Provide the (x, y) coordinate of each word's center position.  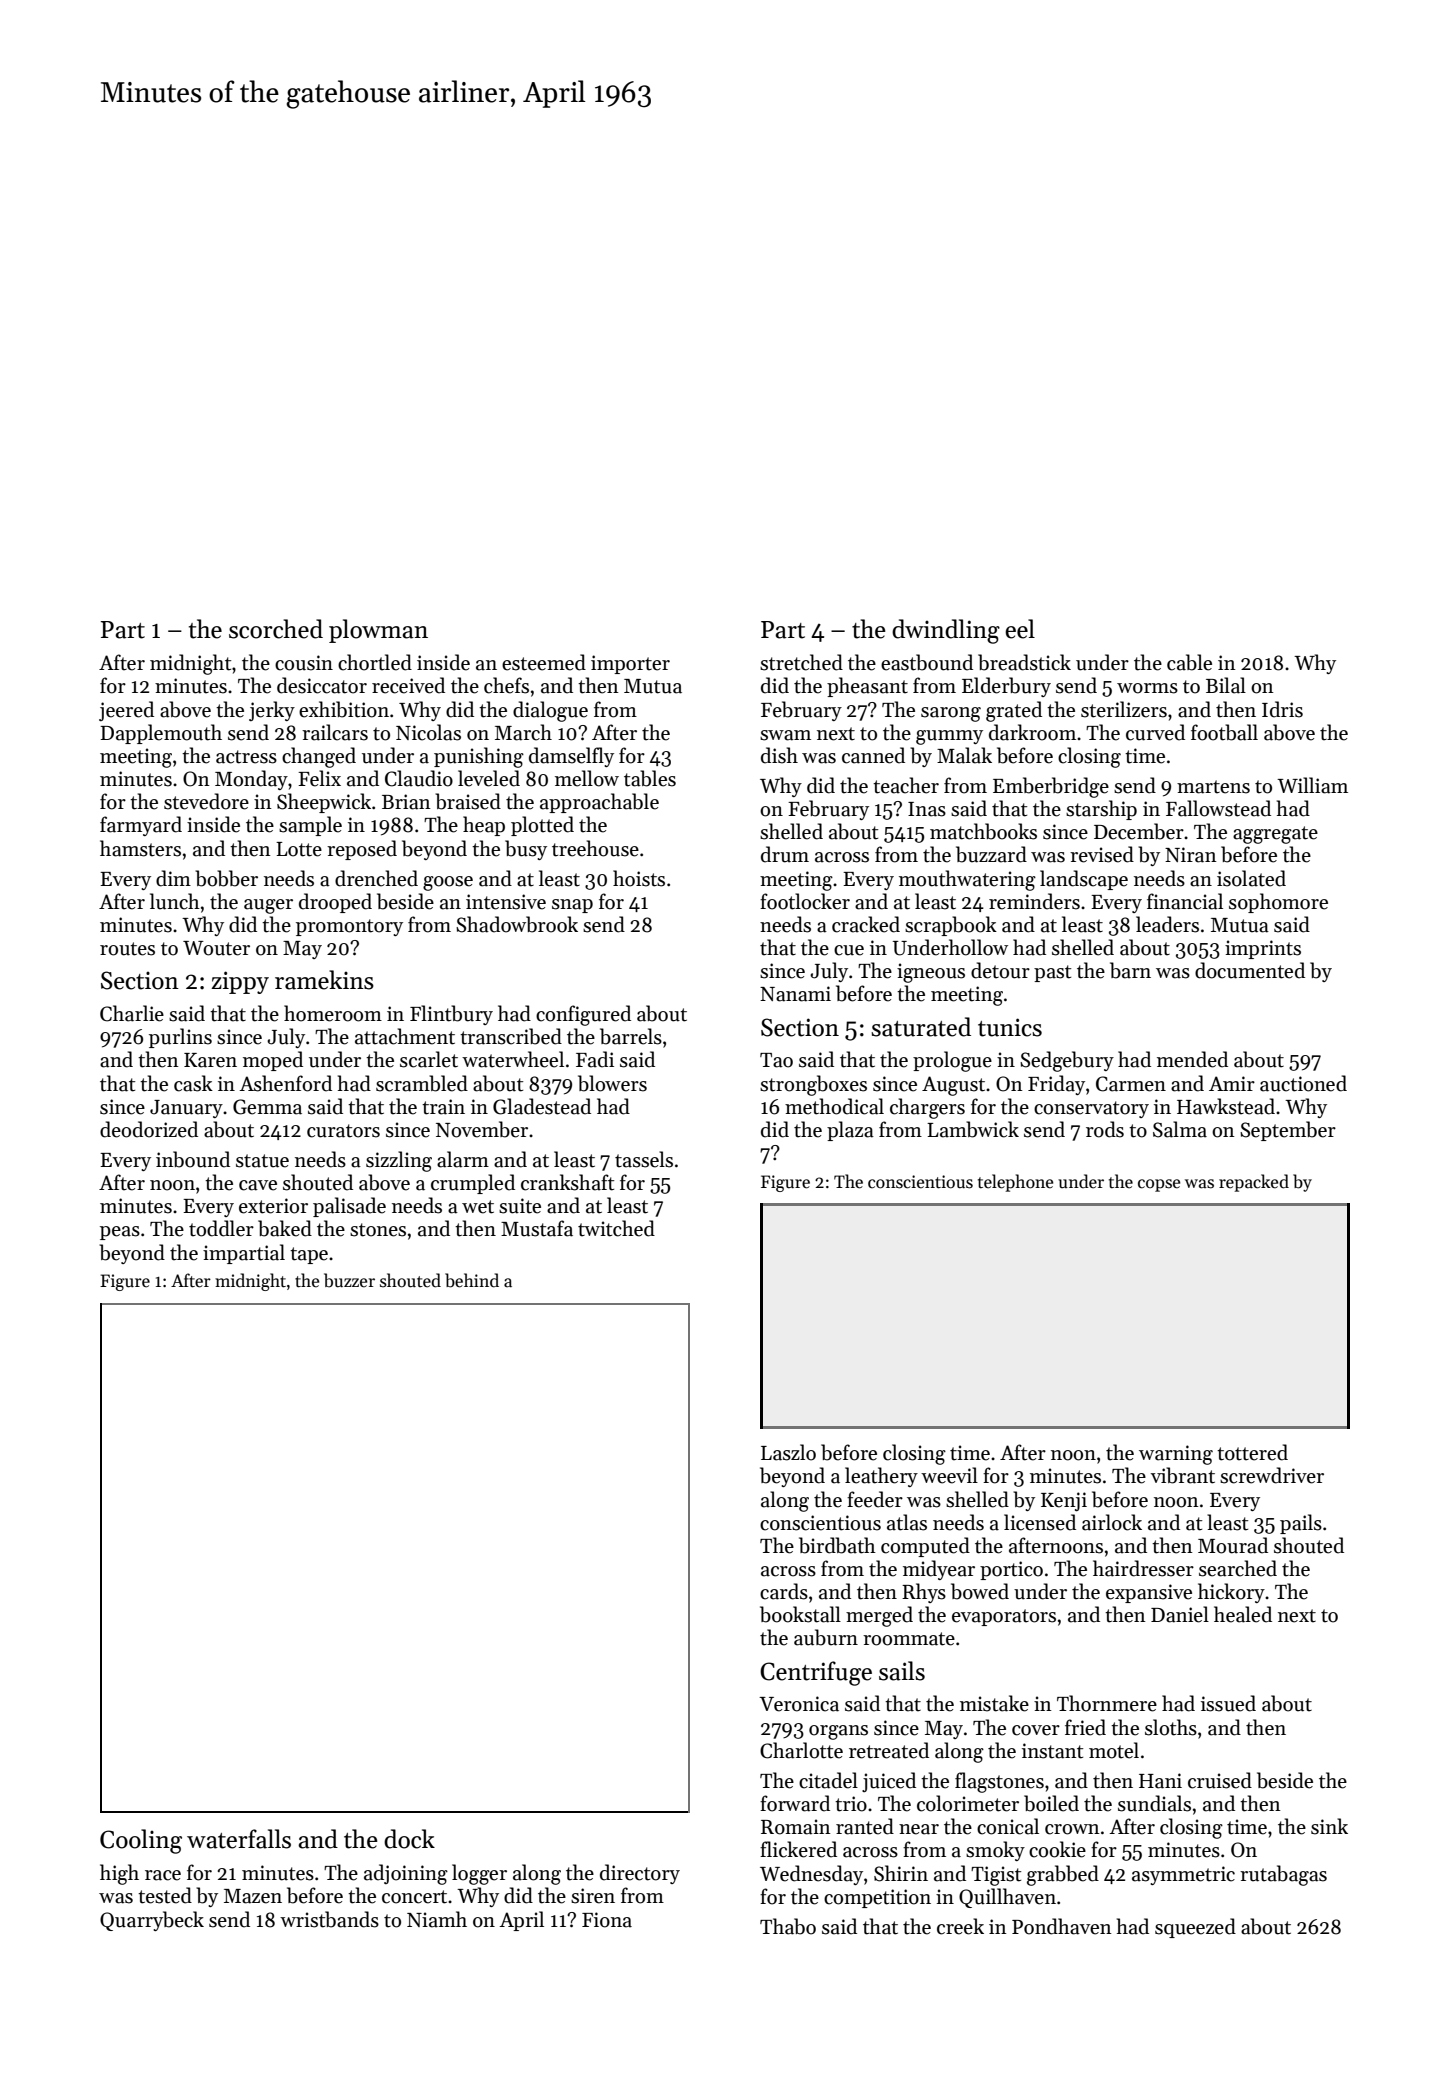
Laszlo (788, 1452)
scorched (276, 629)
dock (409, 1839)
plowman (378, 631)
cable (1189, 662)
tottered (1252, 1452)
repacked (1254, 1183)
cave (258, 1185)
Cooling (141, 1841)
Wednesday (811, 1875)
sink (1329, 1826)
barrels (631, 1036)
